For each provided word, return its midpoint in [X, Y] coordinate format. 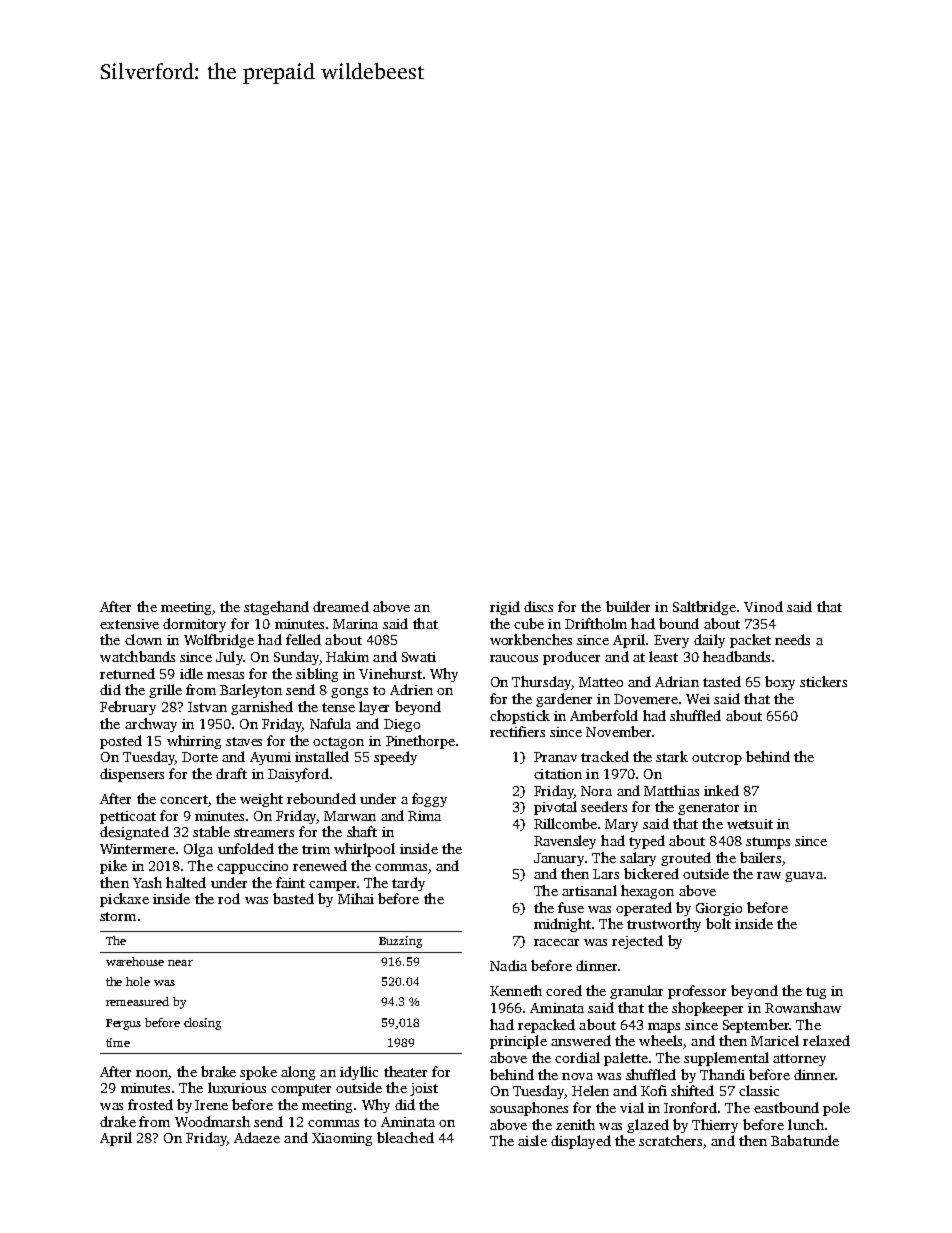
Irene [211, 1105]
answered [581, 1040]
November [618, 731]
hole [138, 981]
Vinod [763, 606]
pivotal [555, 808]
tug [816, 993]
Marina [355, 624]
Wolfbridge [219, 641]
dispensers [132, 775]
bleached [405, 1137]
